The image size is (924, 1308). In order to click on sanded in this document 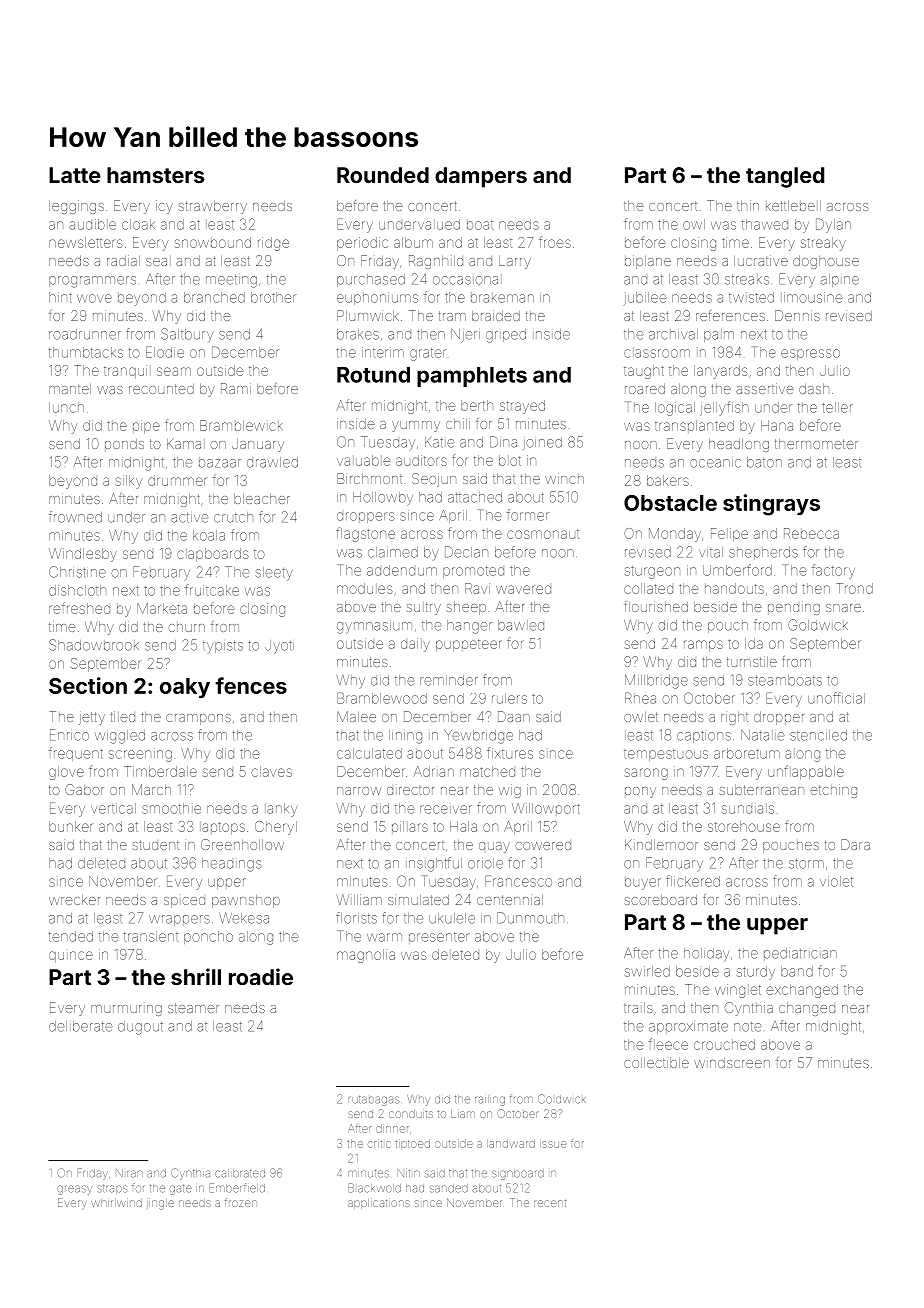, I will do `click(449, 1188)`.
